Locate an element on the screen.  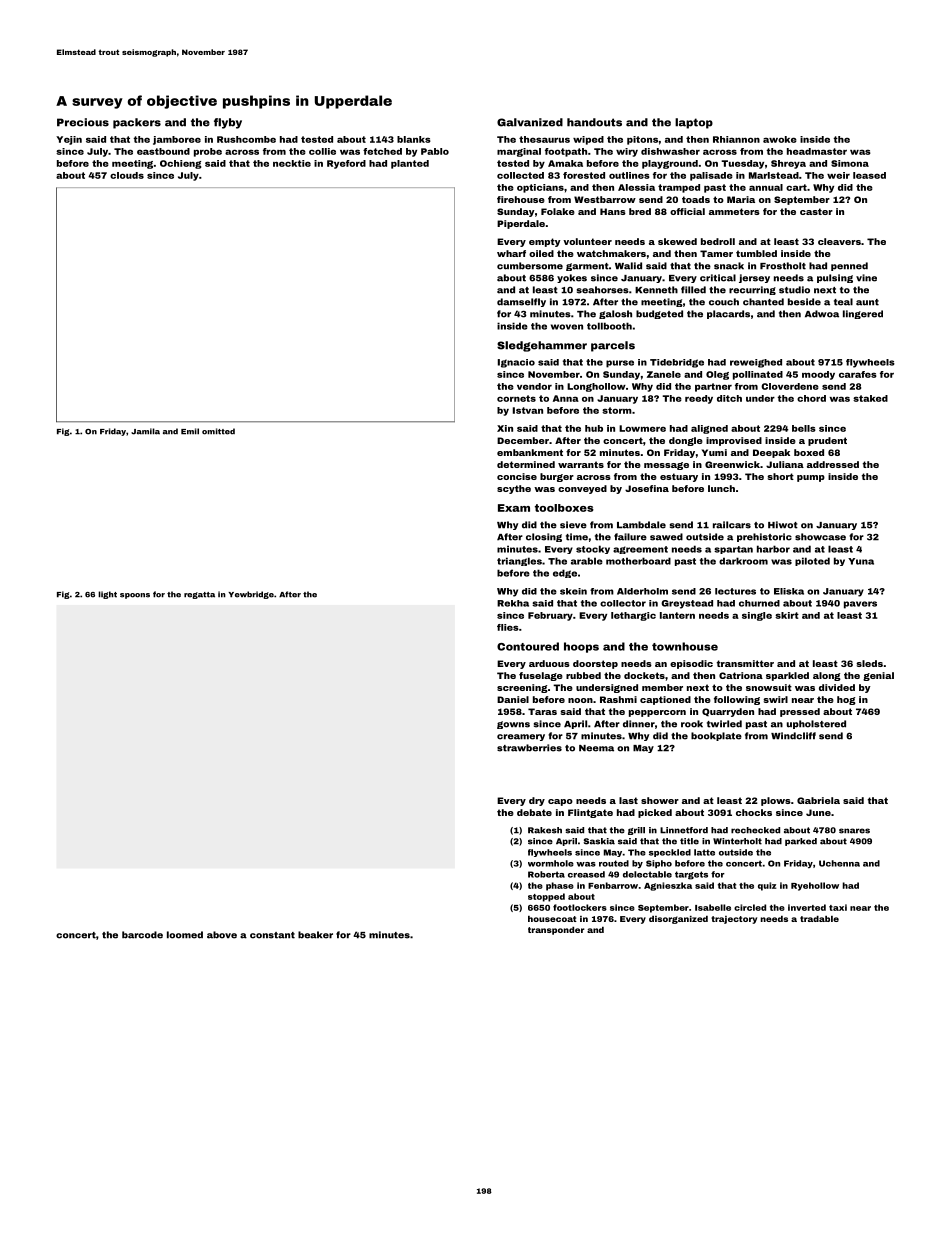
damselfly is located at coordinates (521, 302).
